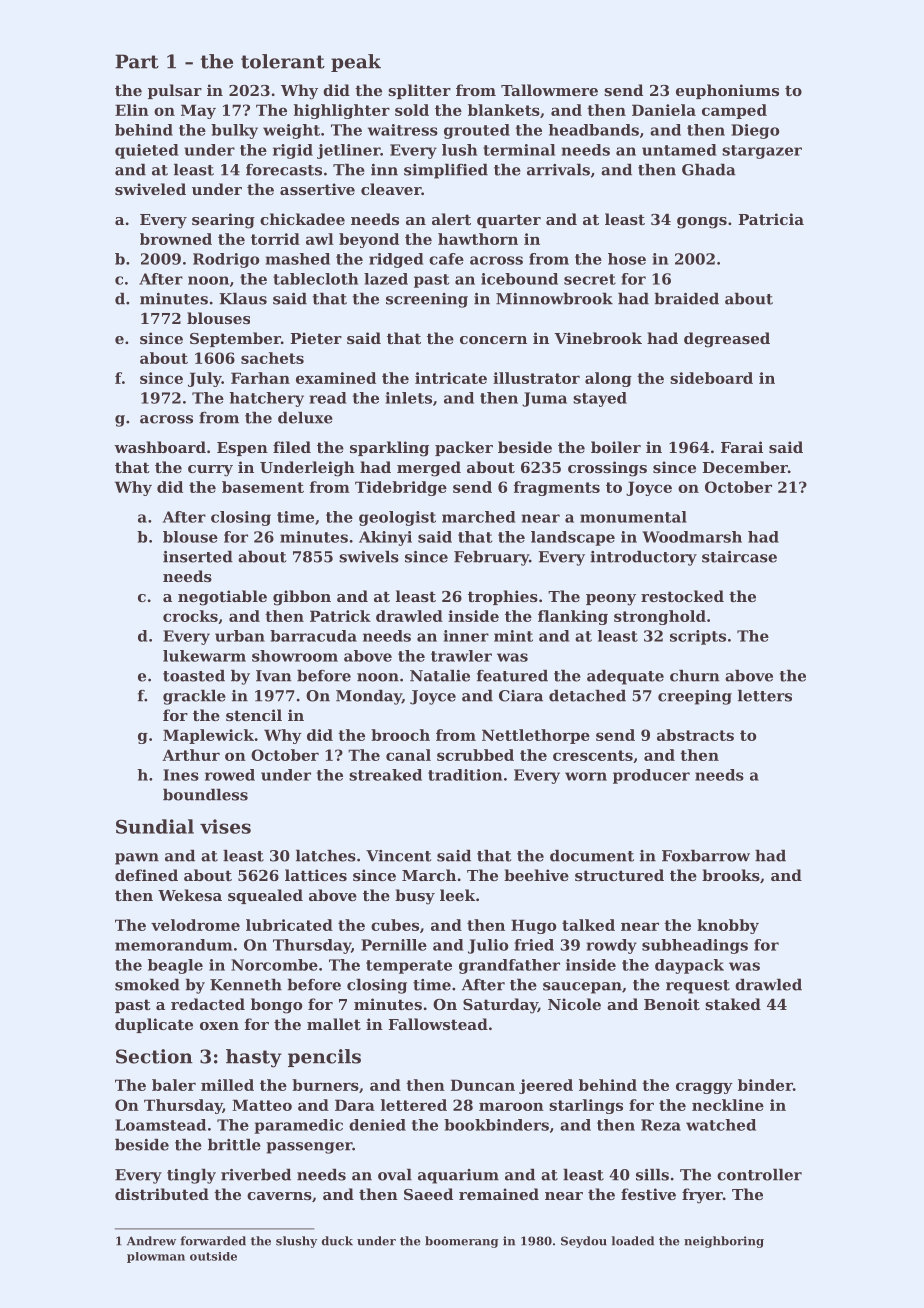 The height and width of the screenshot is (1308, 924). Describe the element at coordinates (408, 398) in the screenshot. I see `inlets` at that location.
